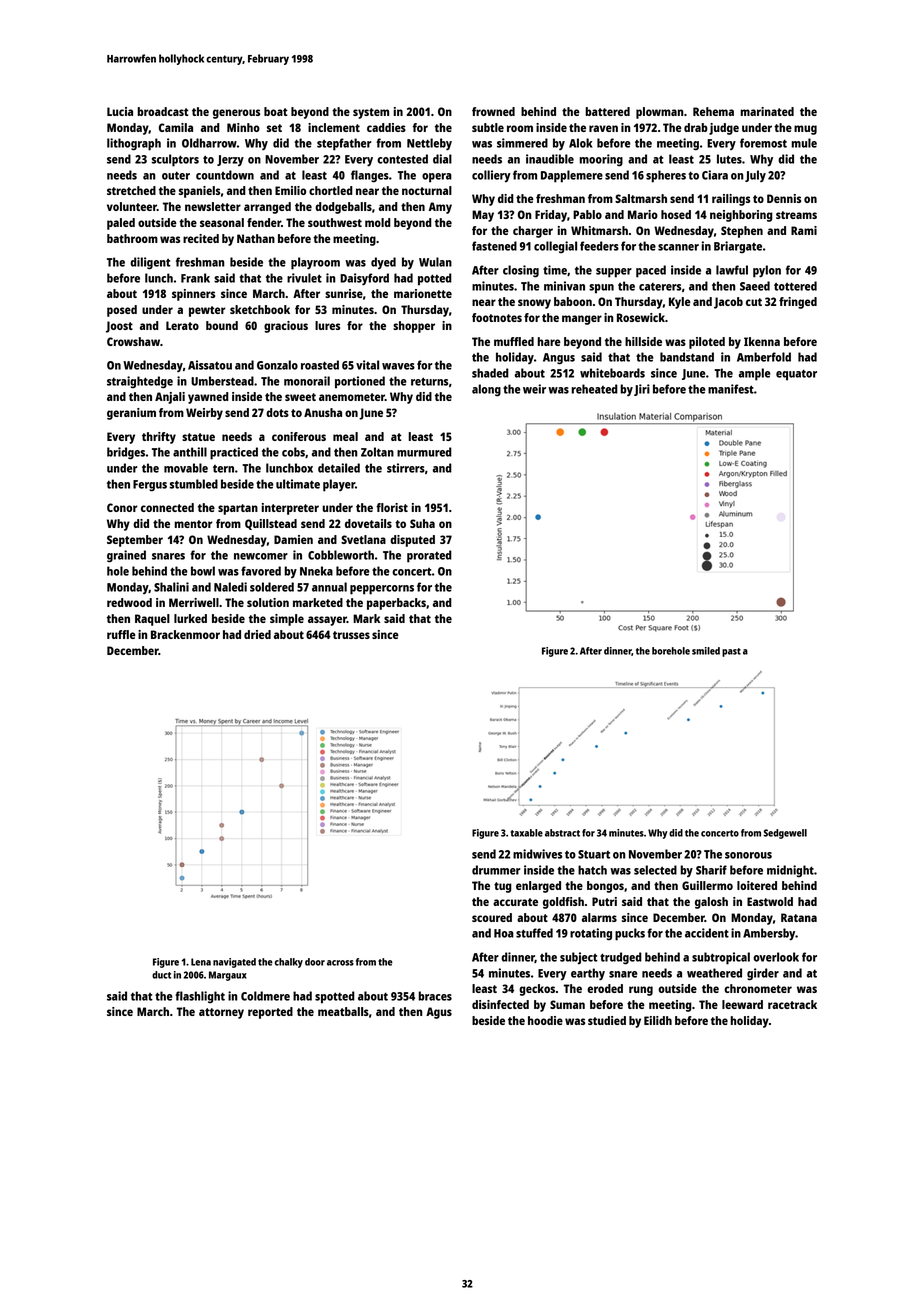 The width and height of the screenshot is (924, 1308). I want to click on mule, so click(804, 143).
